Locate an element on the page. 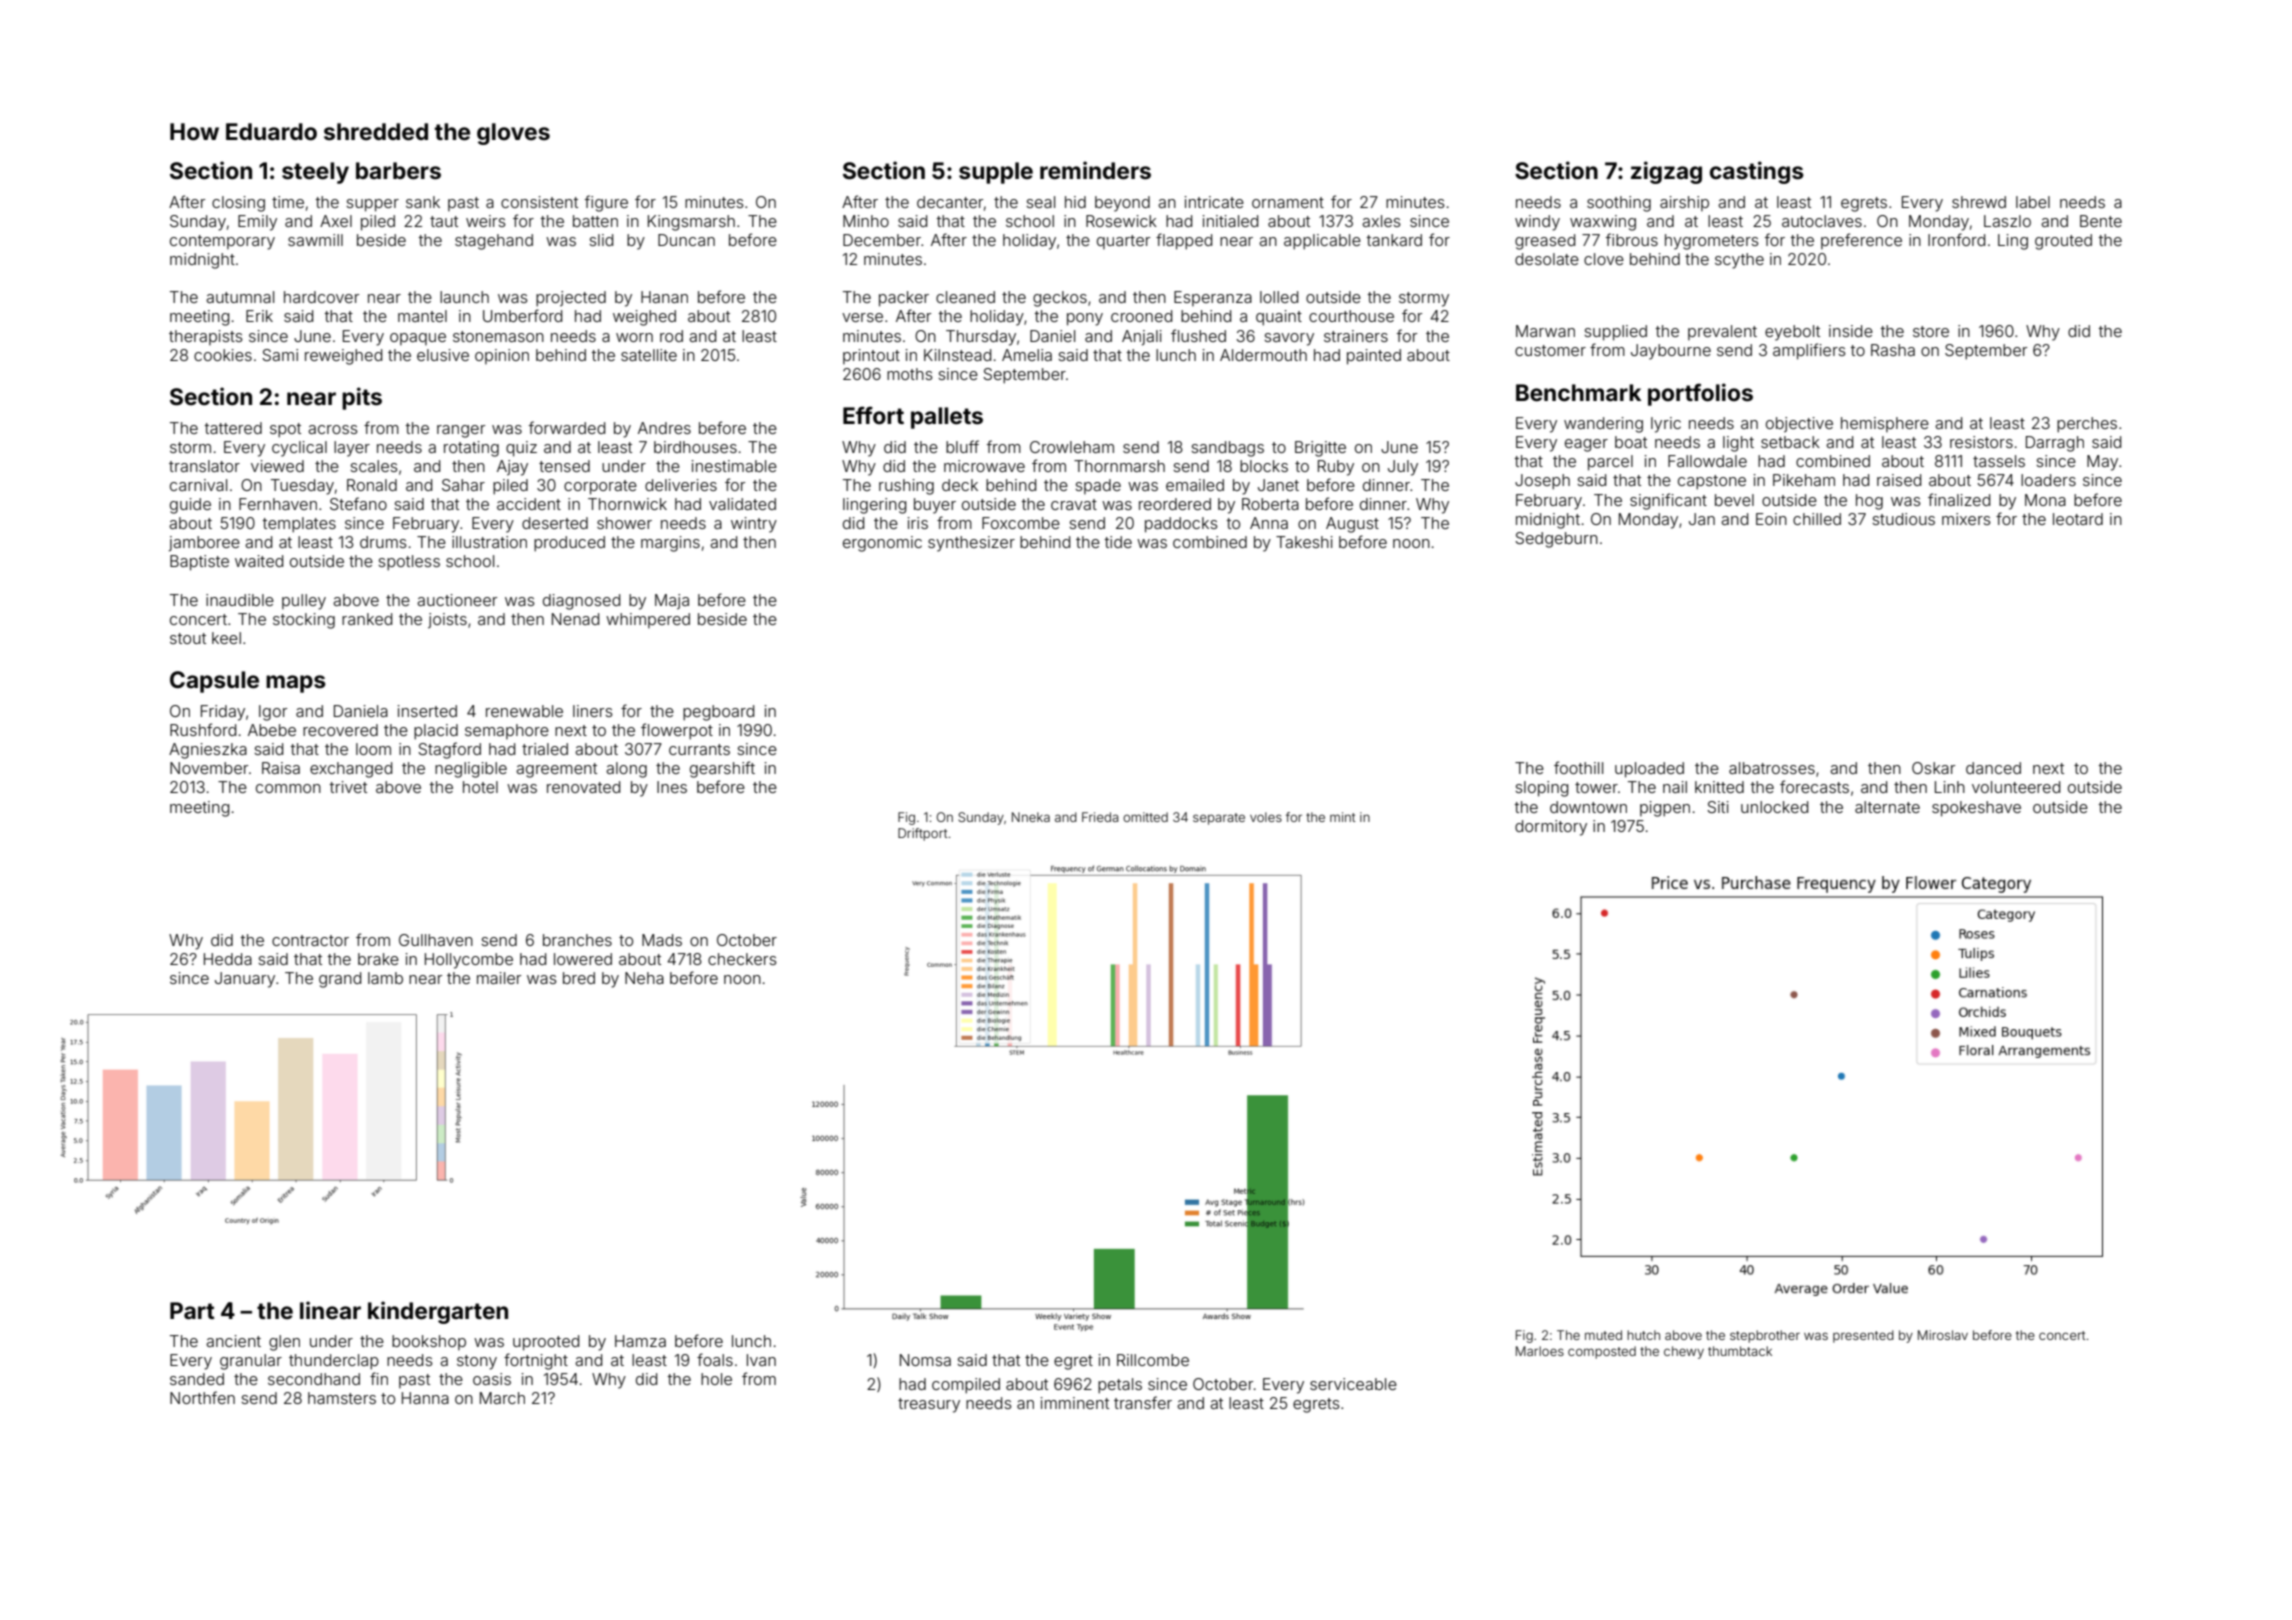  carnival is located at coordinates (198, 485).
